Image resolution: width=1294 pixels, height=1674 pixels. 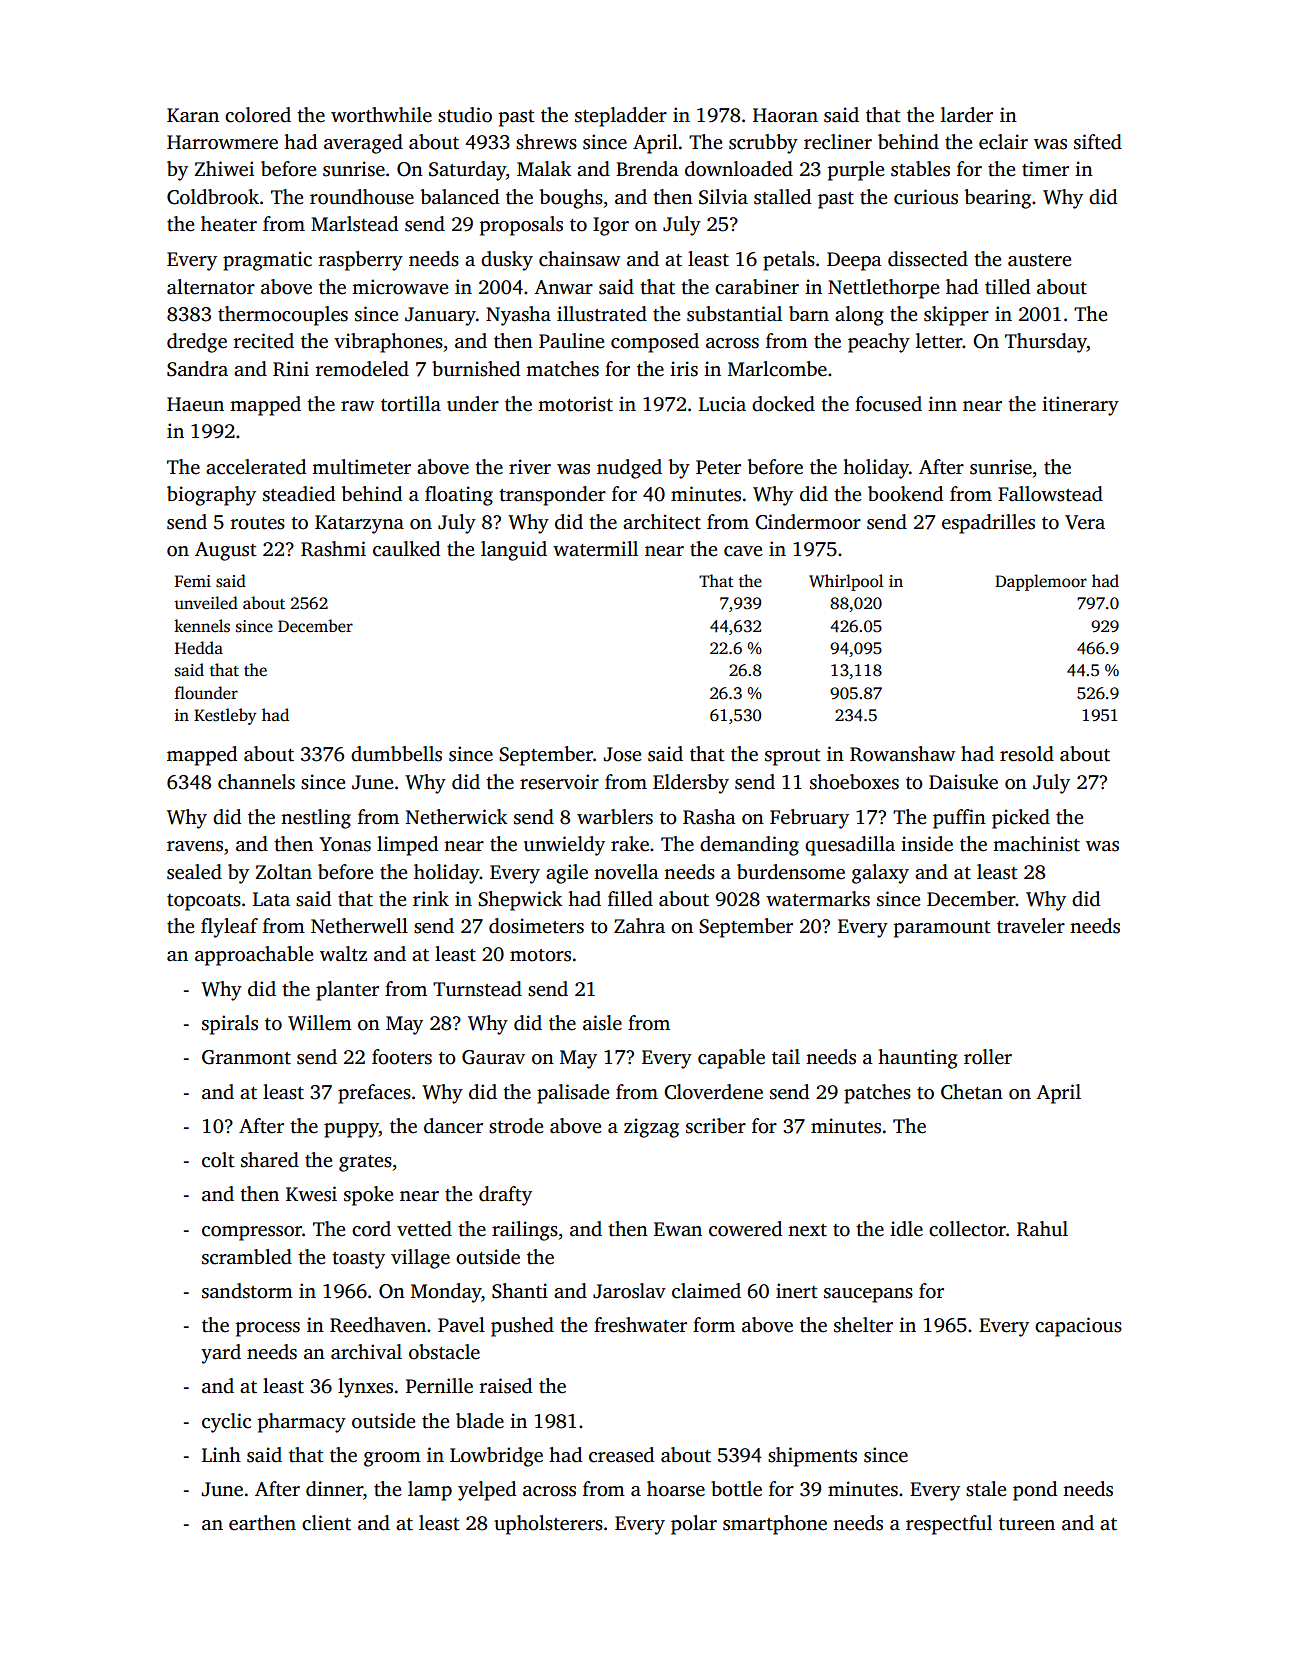 What do you see at coordinates (1027, 754) in the screenshot?
I see `resold` at bounding box center [1027, 754].
